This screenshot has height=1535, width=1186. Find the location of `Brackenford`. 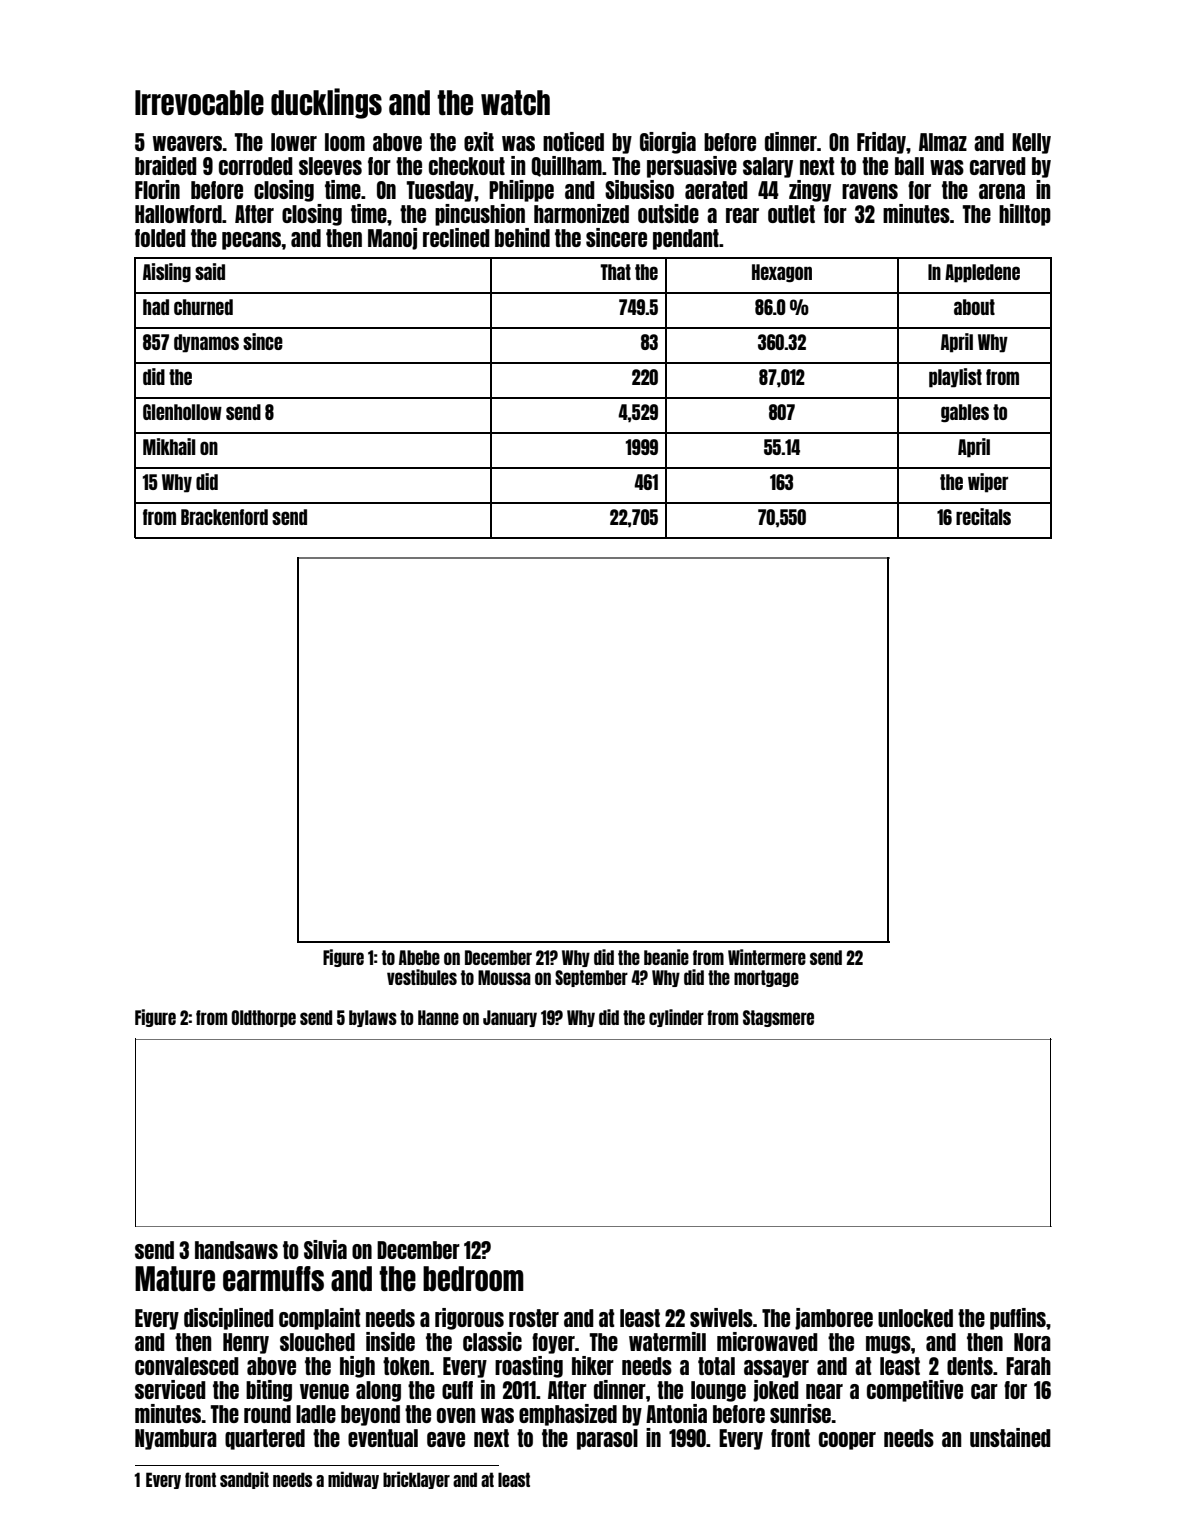

Brackenford is located at coordinates (224, 517).
